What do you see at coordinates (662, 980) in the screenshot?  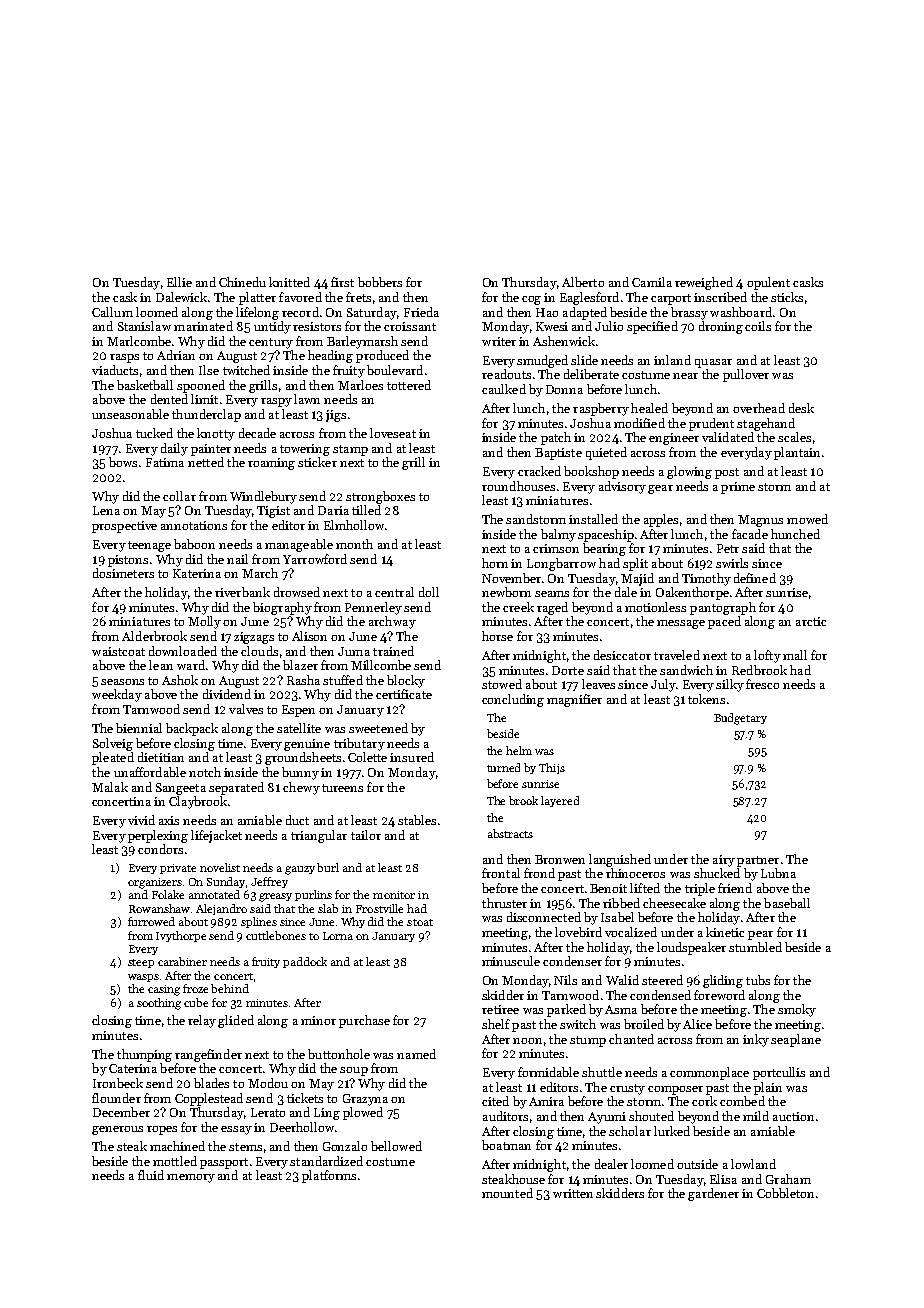 I see `steered` at bounding box center [662, 980].
